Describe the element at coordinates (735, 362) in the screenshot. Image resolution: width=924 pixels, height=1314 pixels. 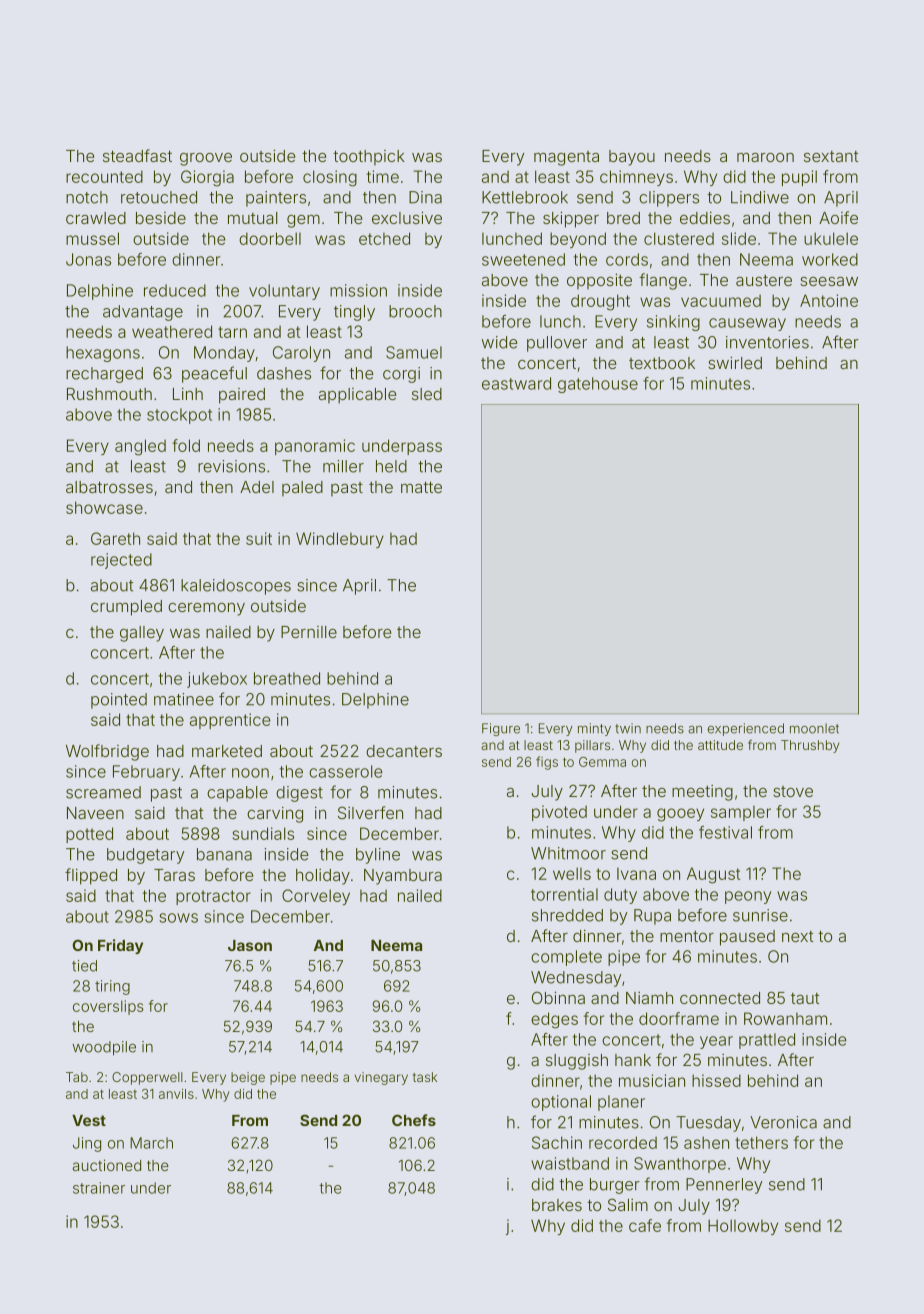
I see `swirled` at that location.
